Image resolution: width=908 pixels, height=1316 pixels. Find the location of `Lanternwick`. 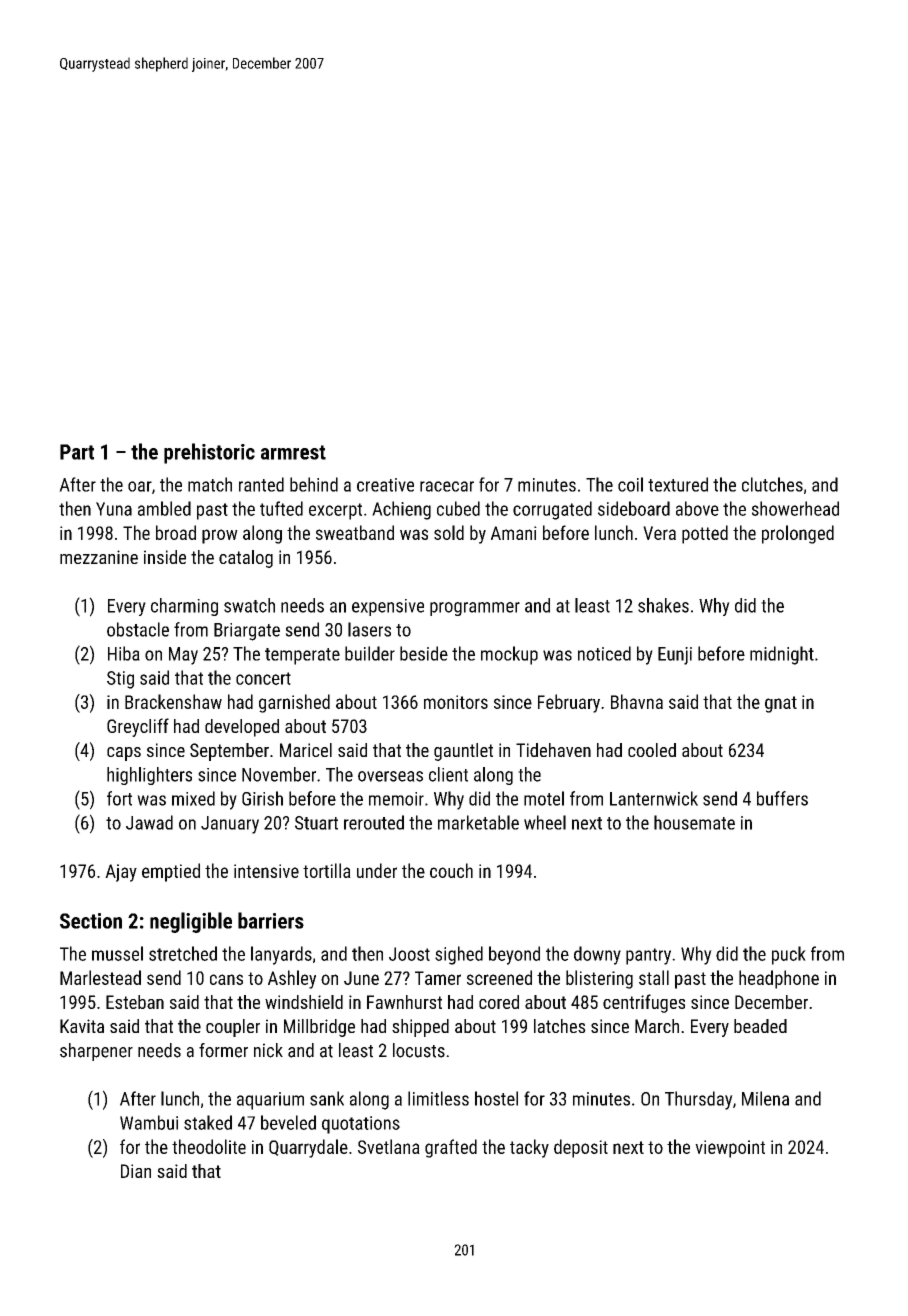

Lanternwick is located at coordinates (654, 798).
